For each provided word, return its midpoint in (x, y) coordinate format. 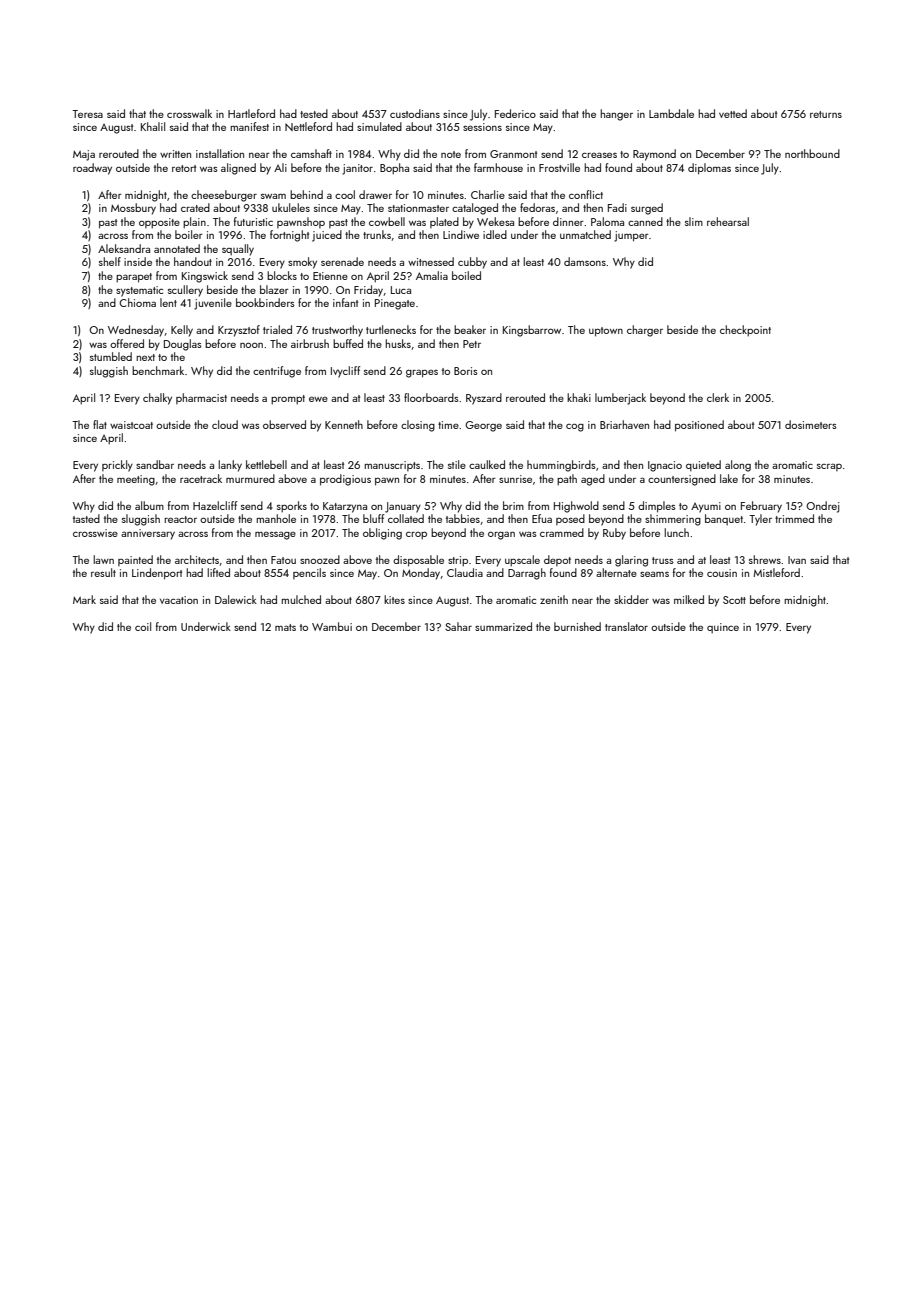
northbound (812, 153)
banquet (724, 519)
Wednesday (136, 331)
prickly (117, 466)
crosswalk (189, 113)
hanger (616, 115)
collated (406, 518)
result (103, 572)
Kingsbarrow (532, 331)
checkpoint (745, 331)
